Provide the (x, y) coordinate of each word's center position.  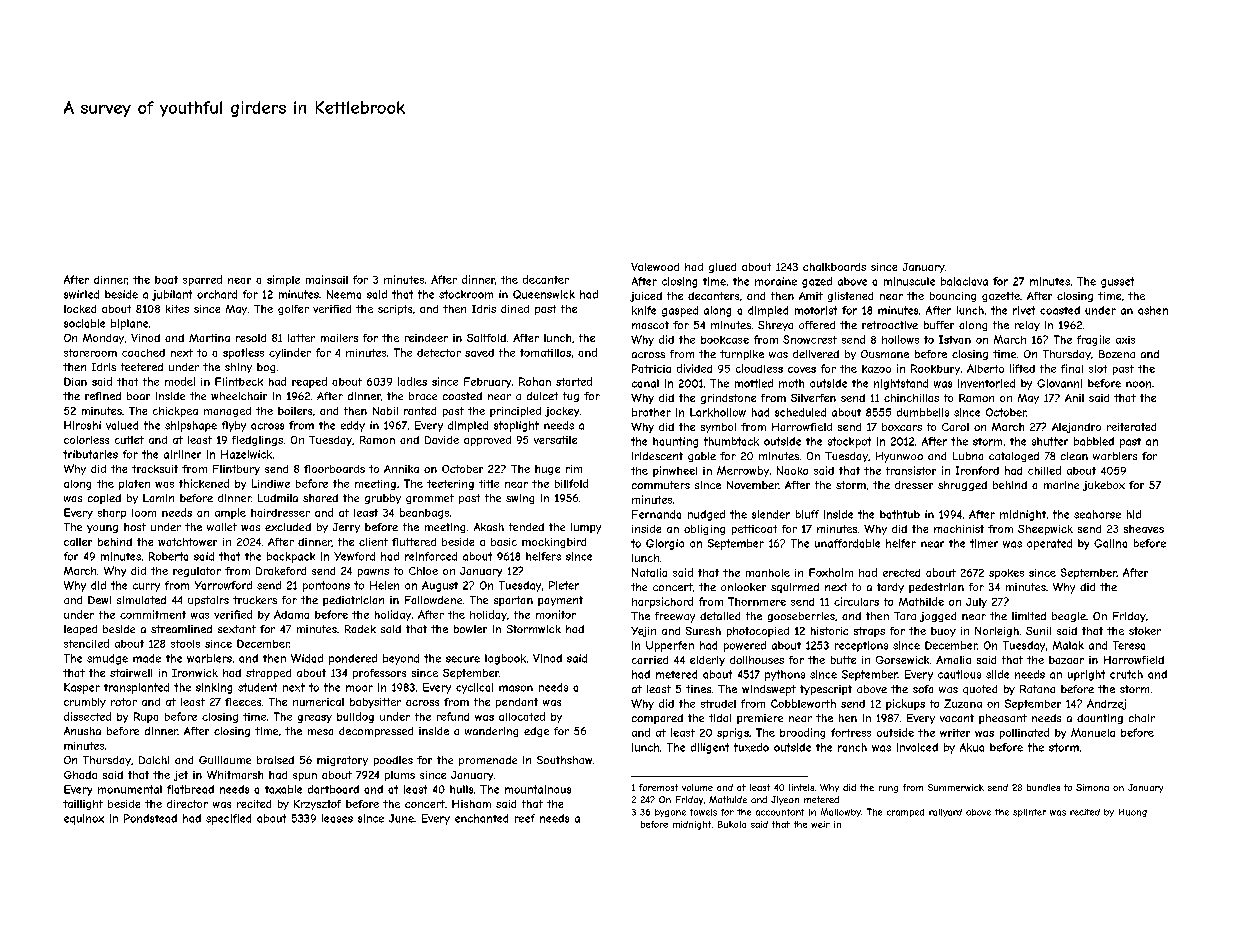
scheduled (800, 412)
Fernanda (656, 514)
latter (301, 338)
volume (697, 787)
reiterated (1131, 427)
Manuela (1093, 732)
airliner (182, 454)
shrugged (962, 486)
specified (228, 819)
